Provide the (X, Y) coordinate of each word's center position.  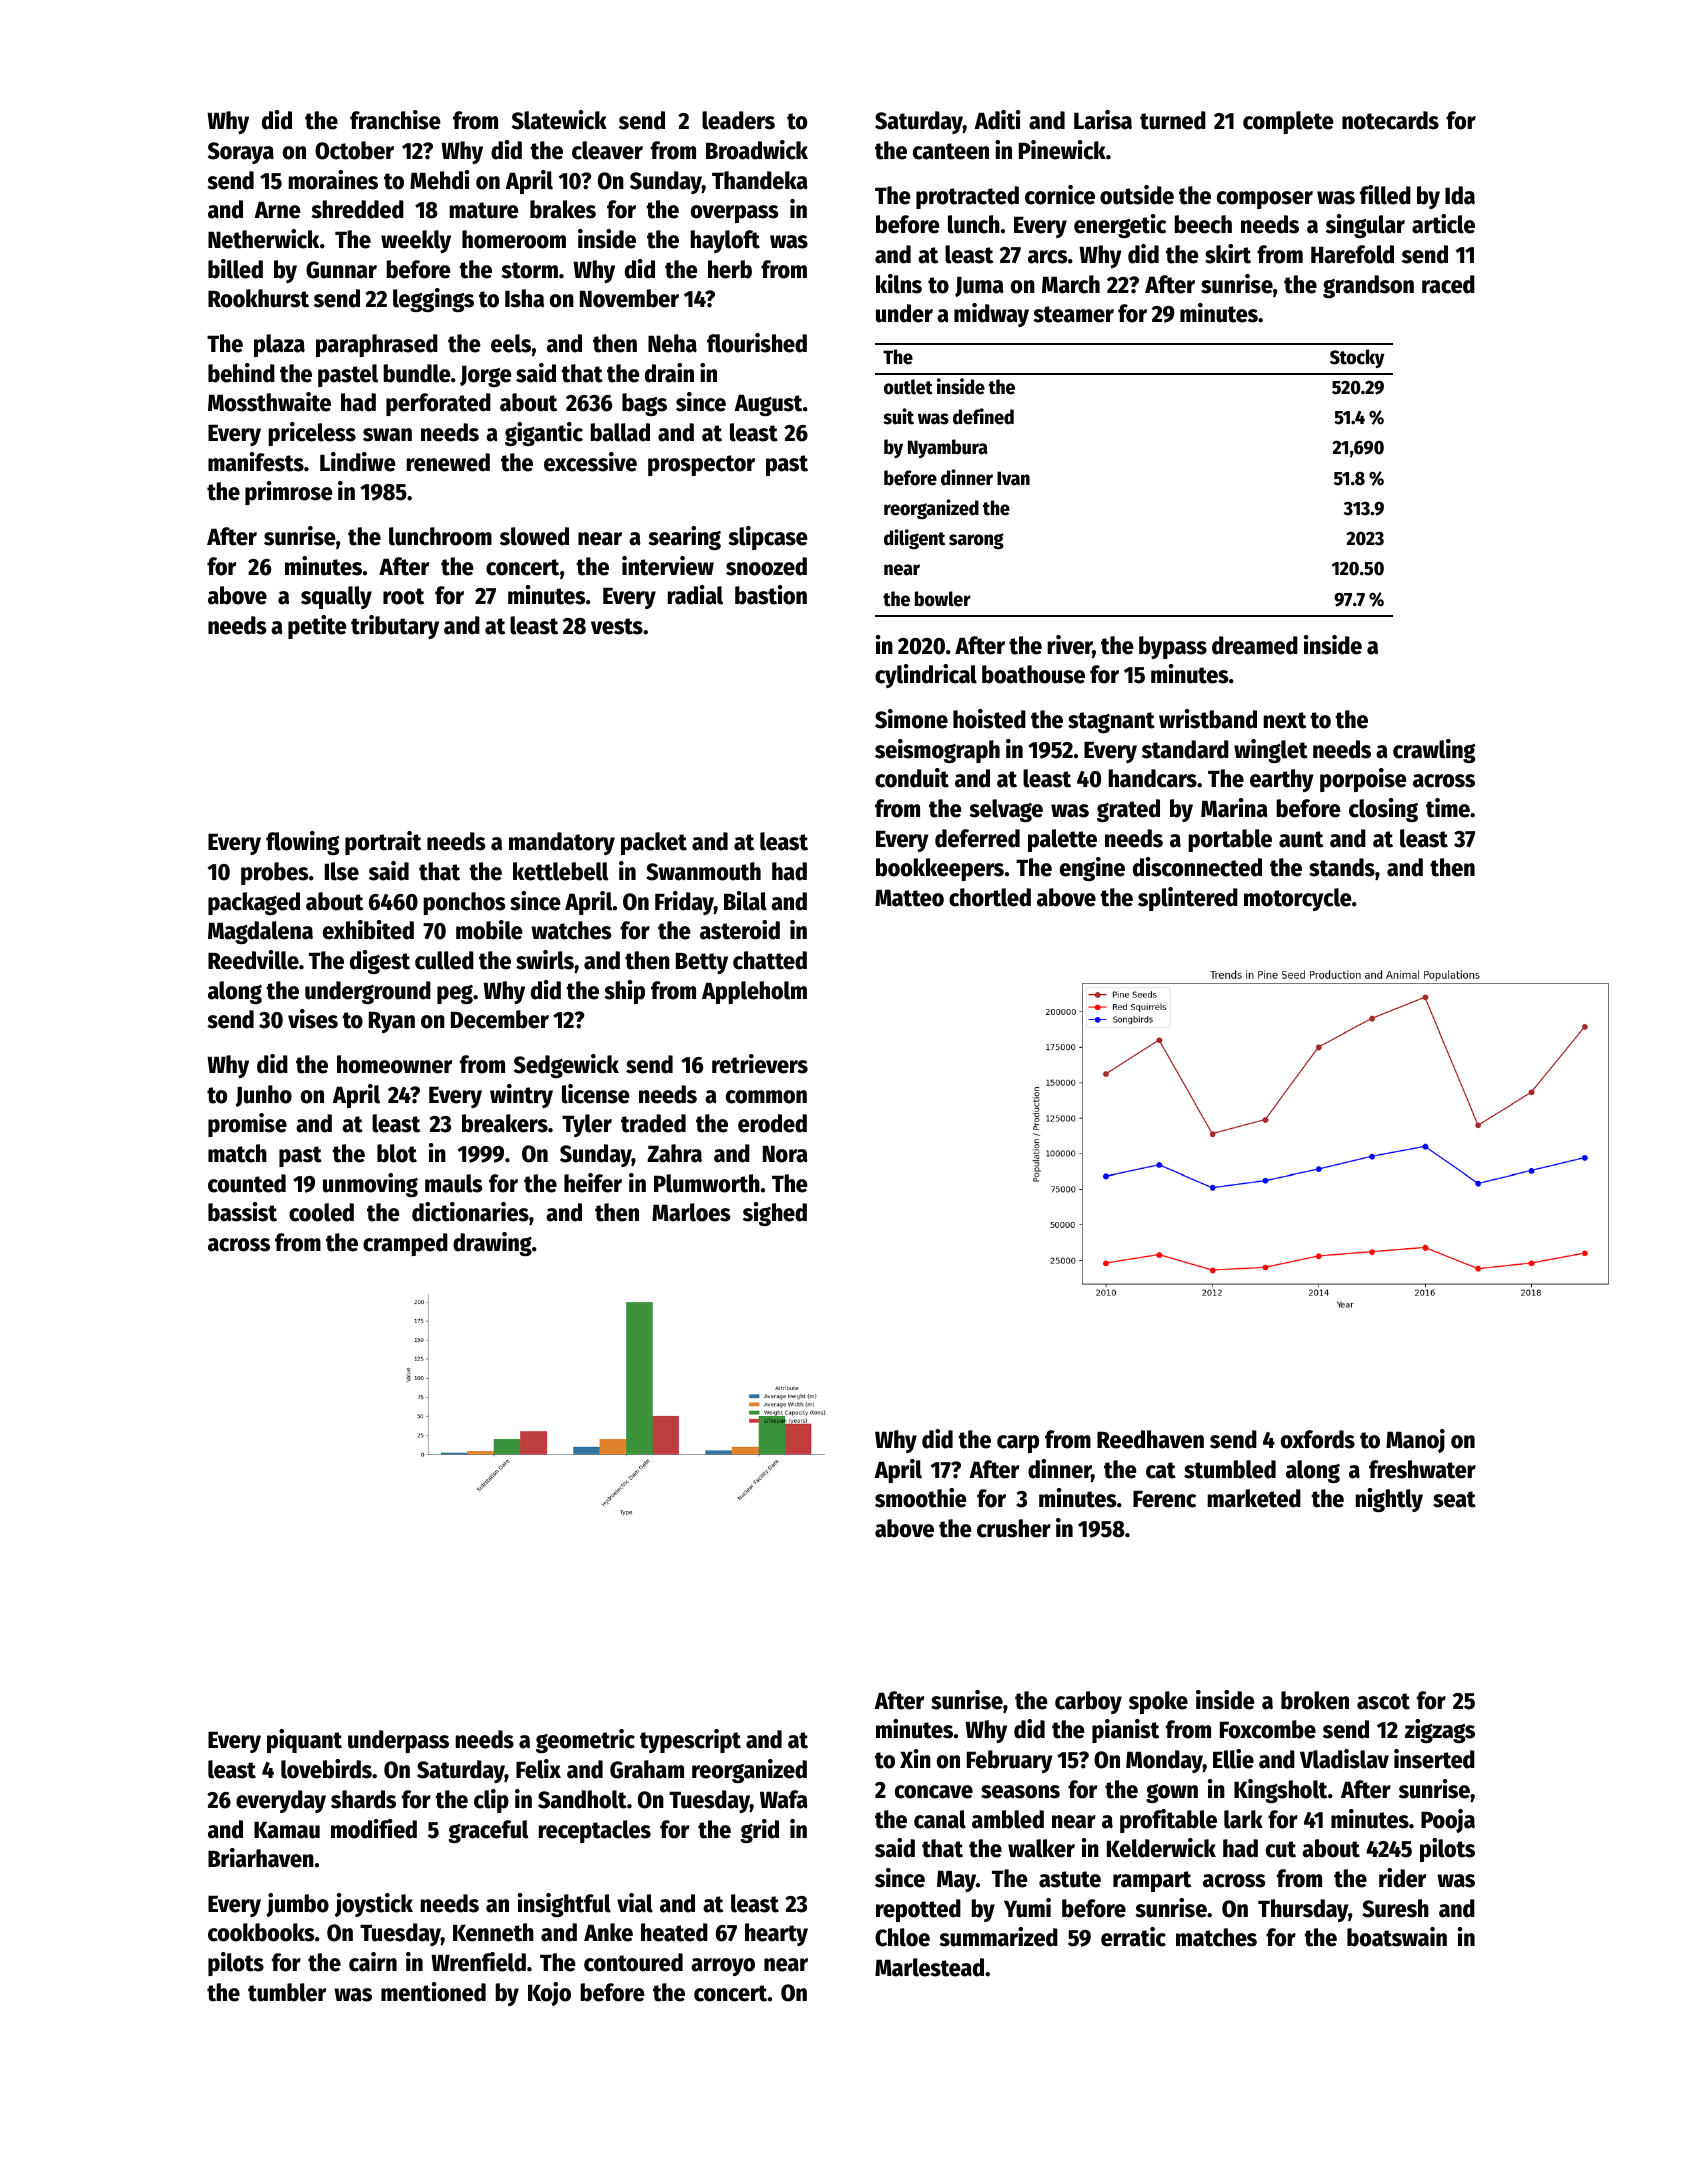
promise (247, 1125)
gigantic (544, 434)
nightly (1389, 1500)
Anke (608, 1932)
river (1070, 646)
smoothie (921, 1498)
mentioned (433, 1992)
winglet (1271, 751)
